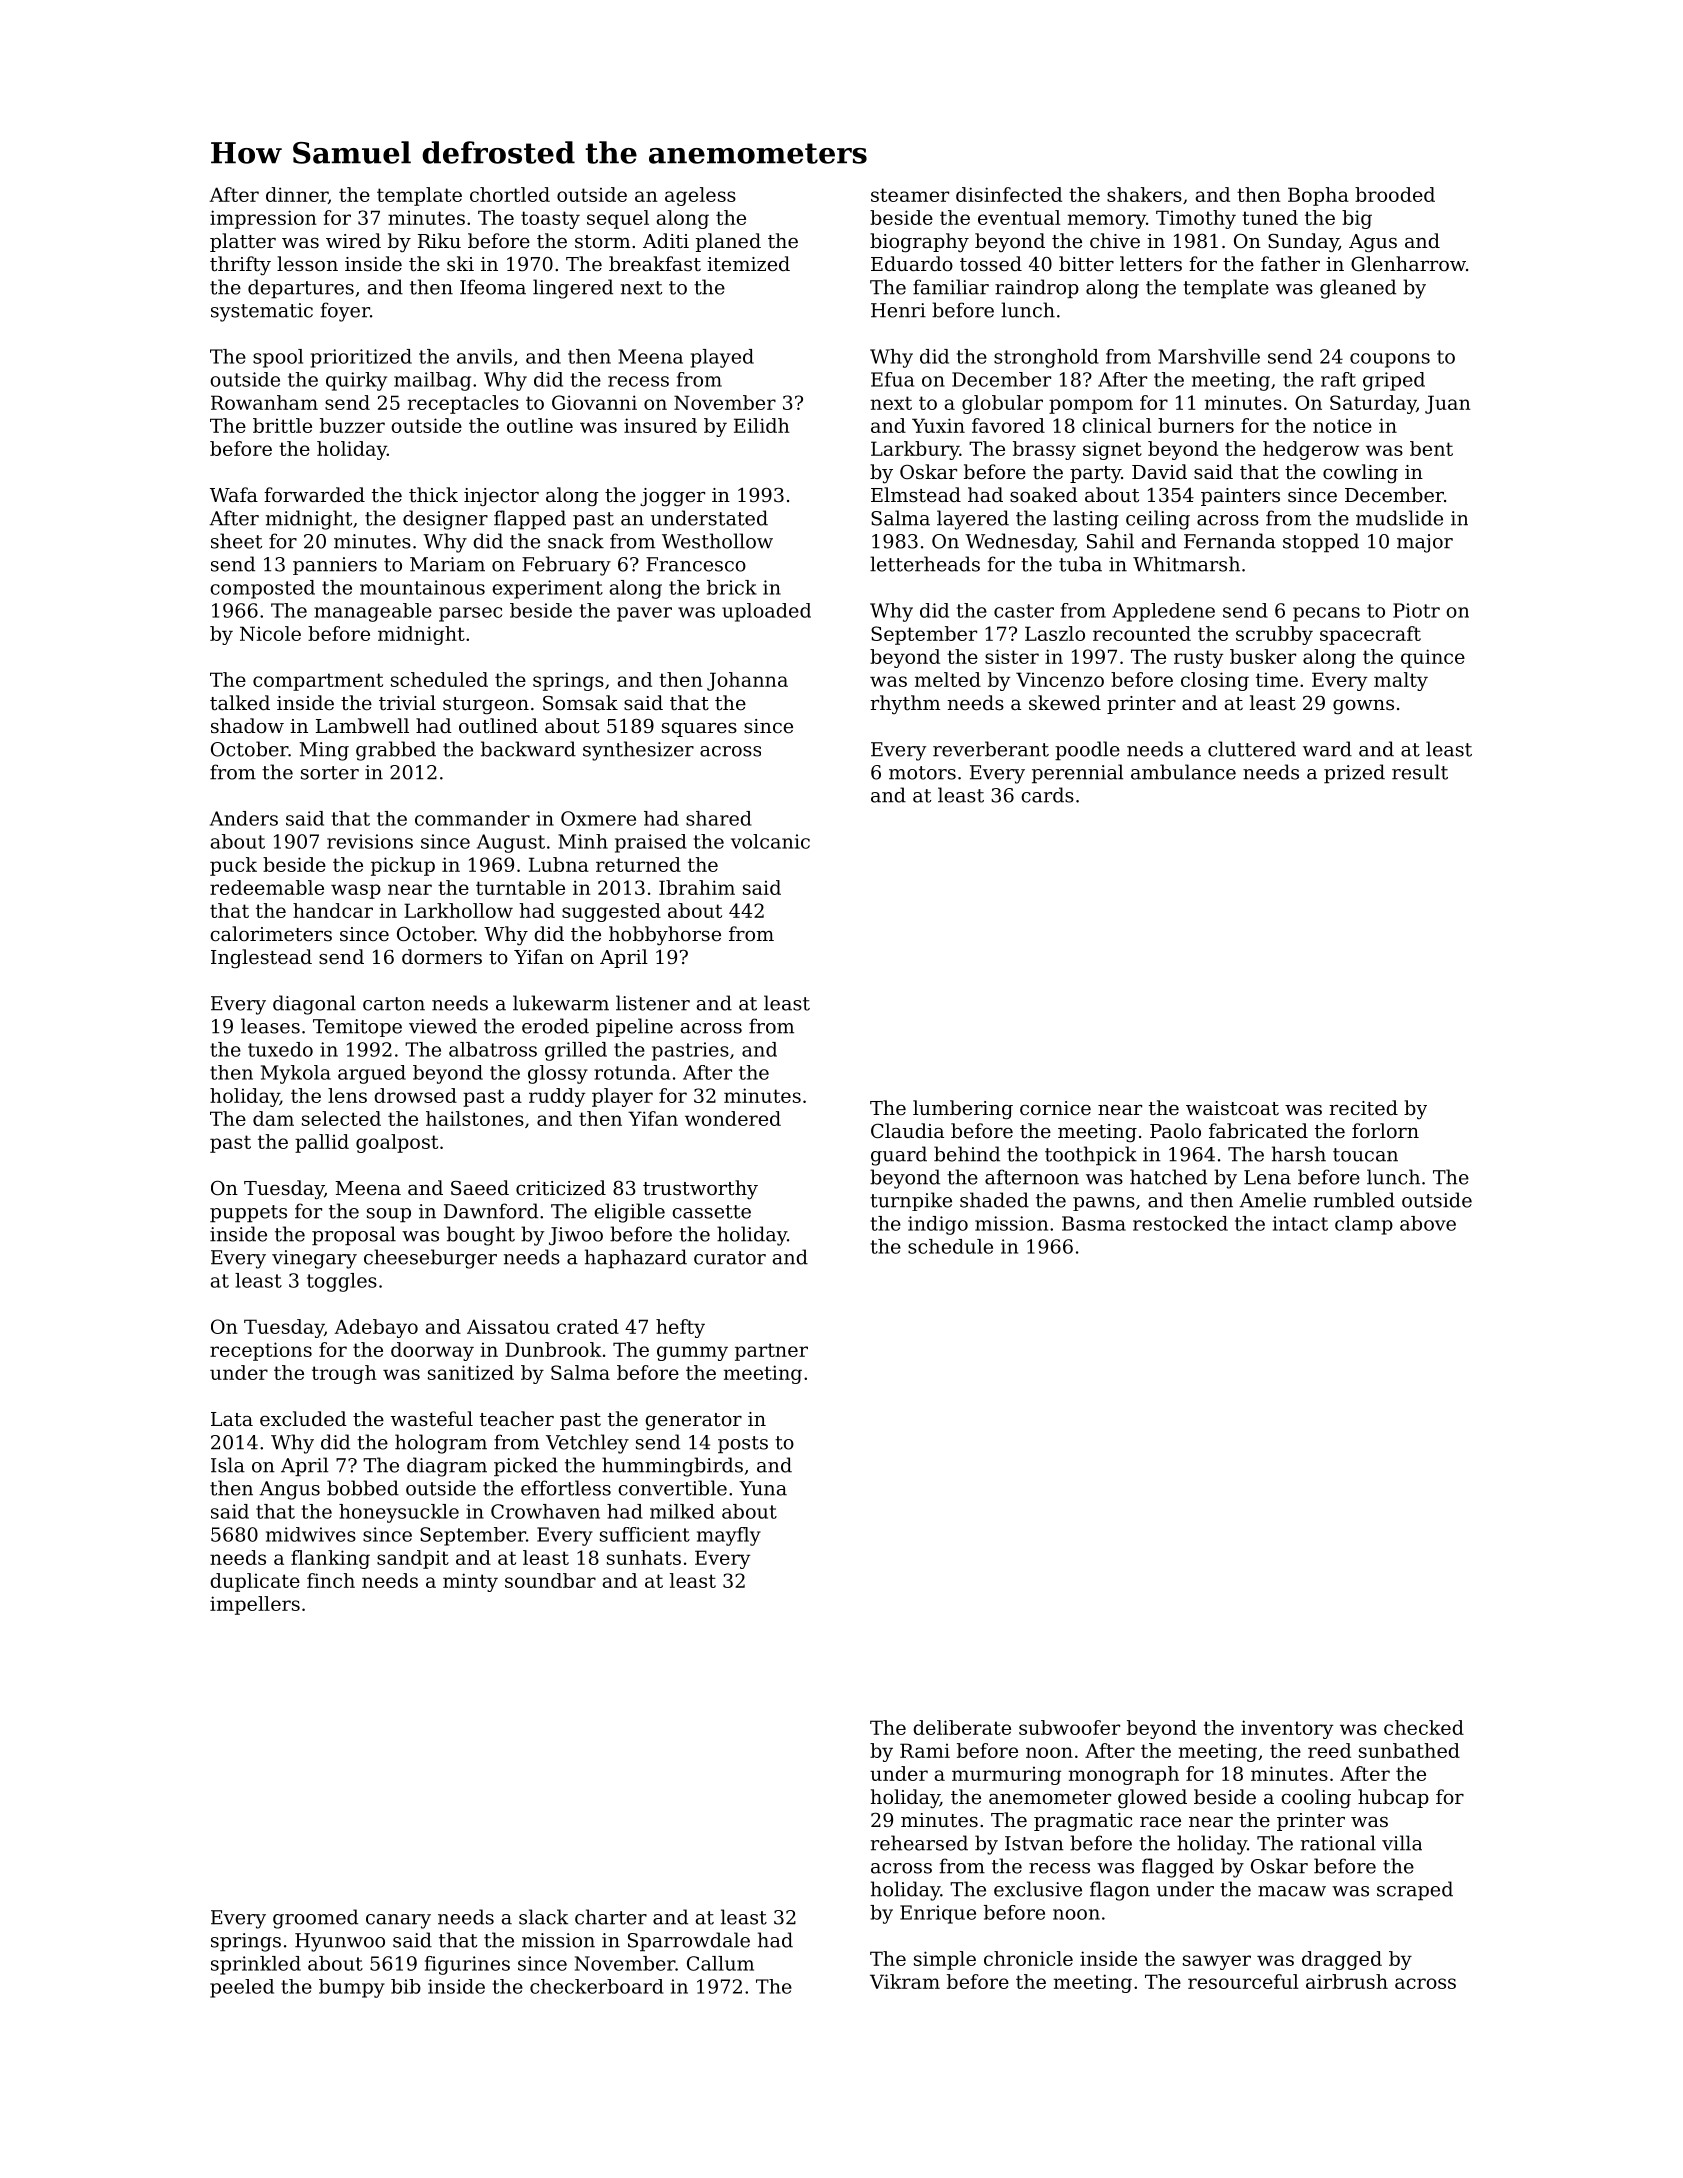  Describe the element at coordinates (315, 1919) in the screenshot. I see `groomed` at that location.
